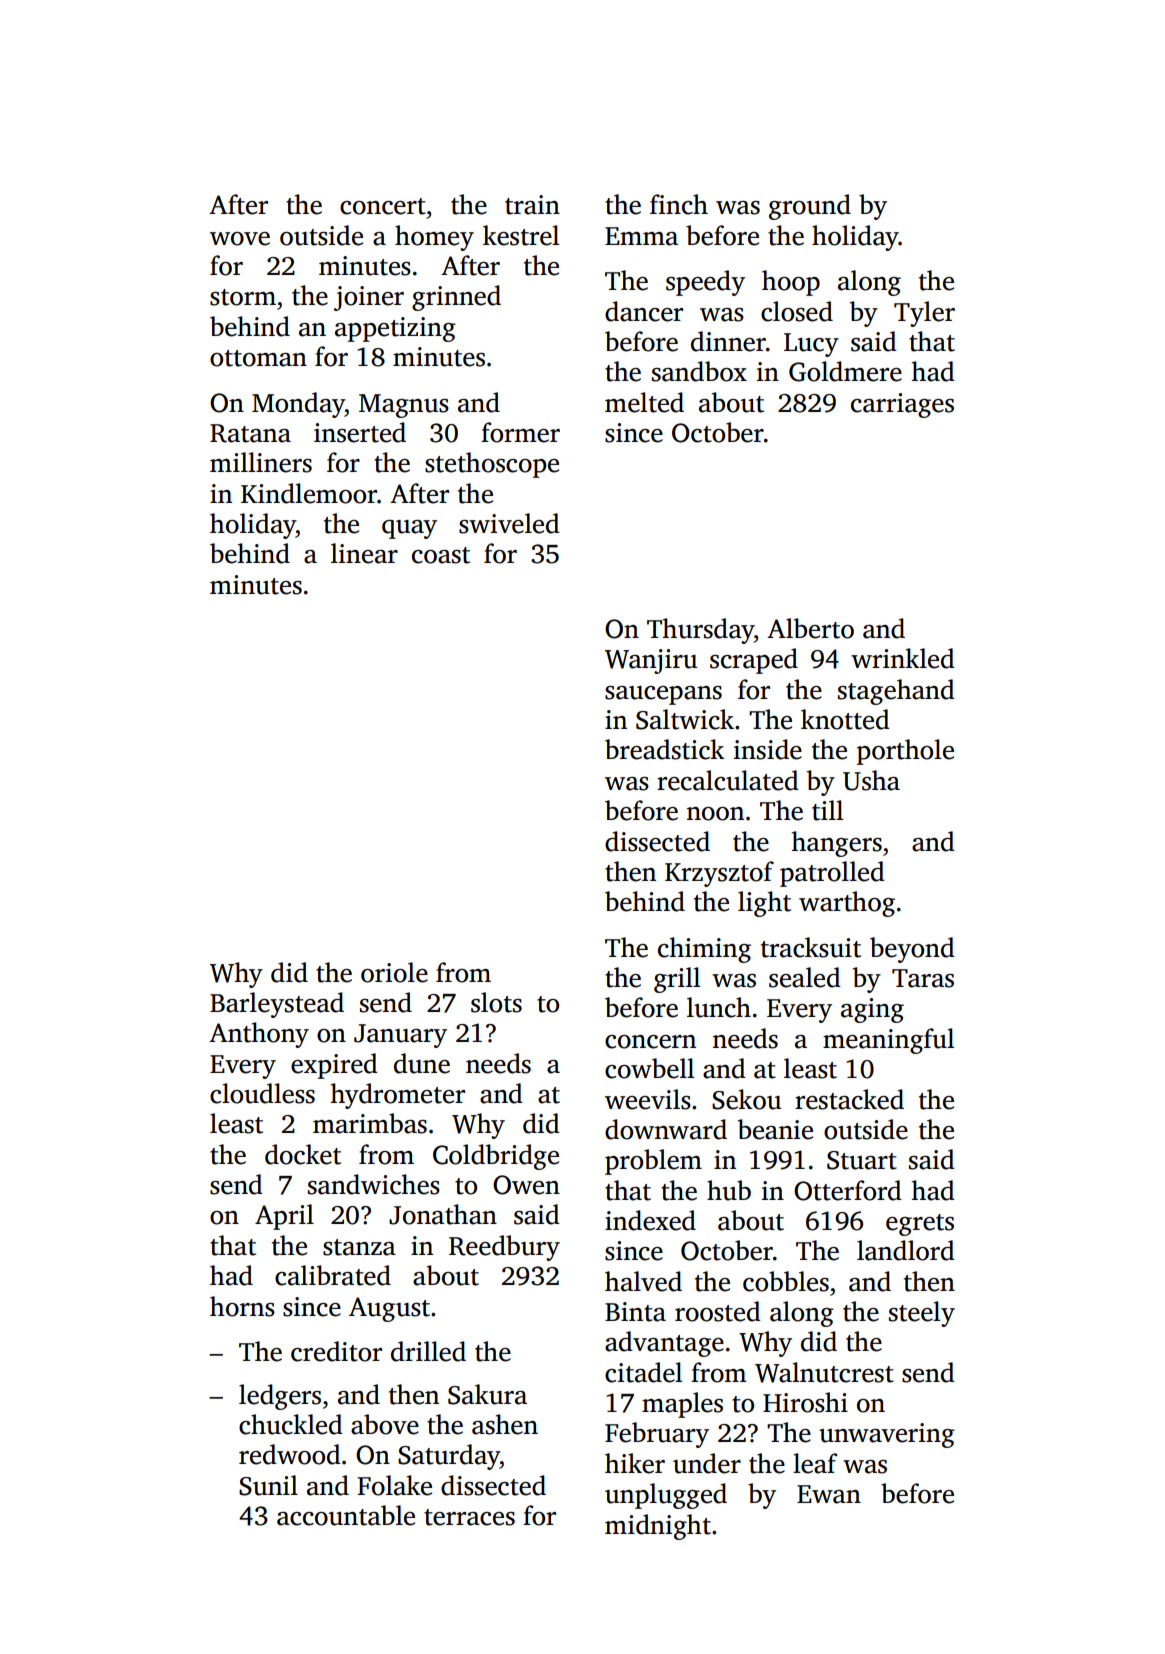 This screenshot has height=1654, width=1165. Describe the element at coordinates (277, 1005) in the screenshot. I see `Barleystead` at that location.
